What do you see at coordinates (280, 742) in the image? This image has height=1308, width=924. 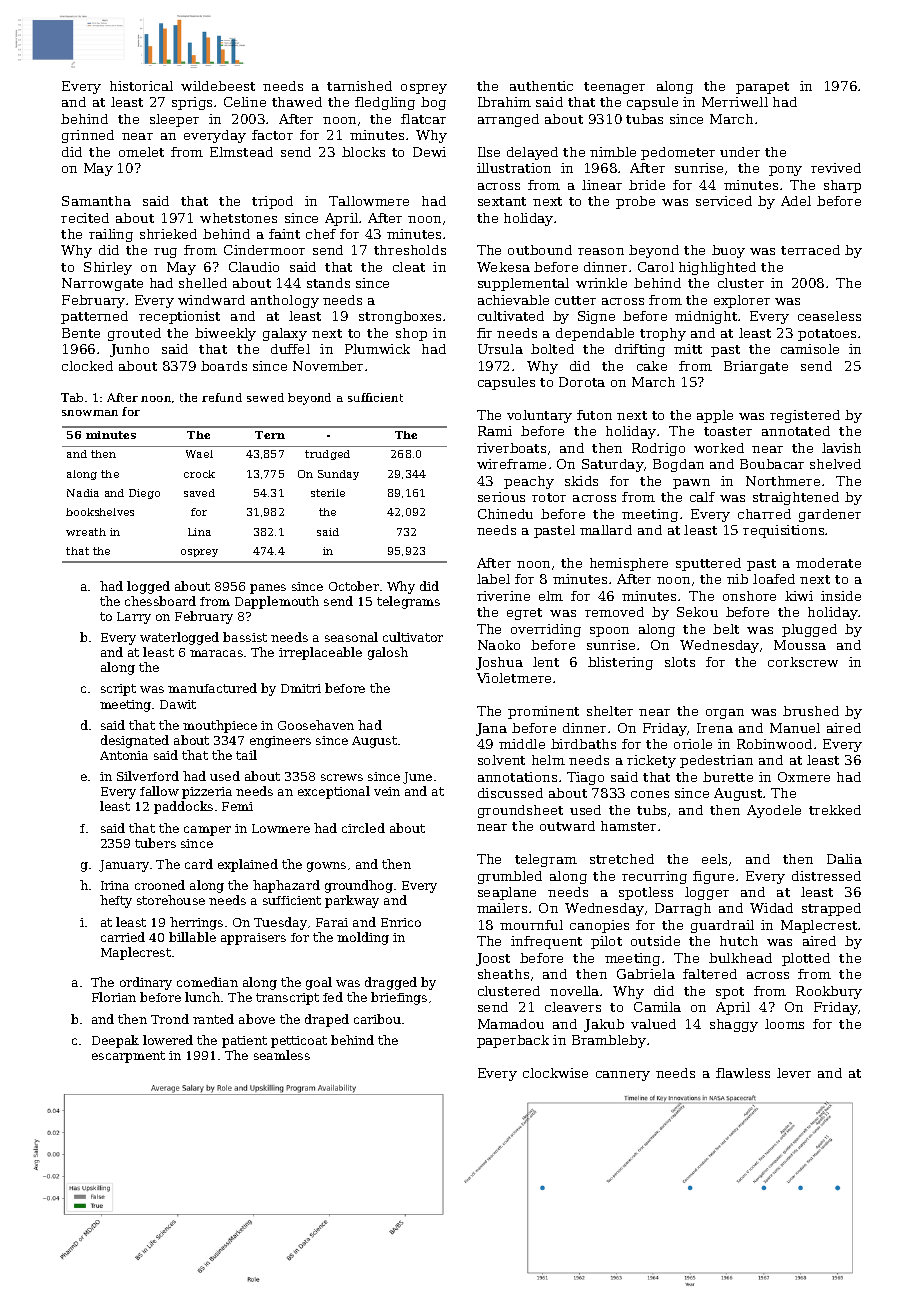 I see `engineers` at bounding box center [280, 742].
